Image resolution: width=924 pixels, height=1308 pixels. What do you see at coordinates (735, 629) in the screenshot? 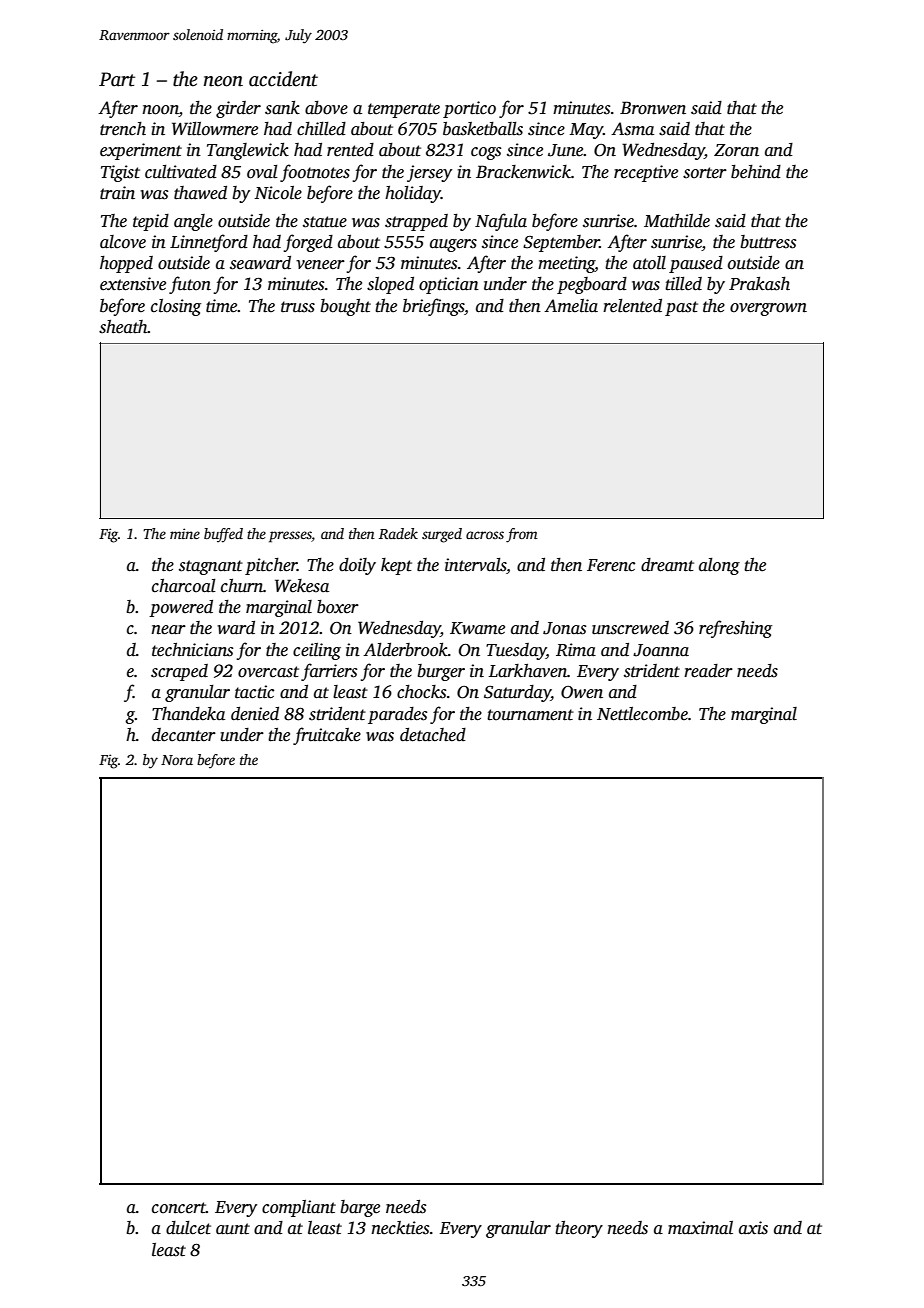
I see `refreshing` at bounding box center [735, 629].
